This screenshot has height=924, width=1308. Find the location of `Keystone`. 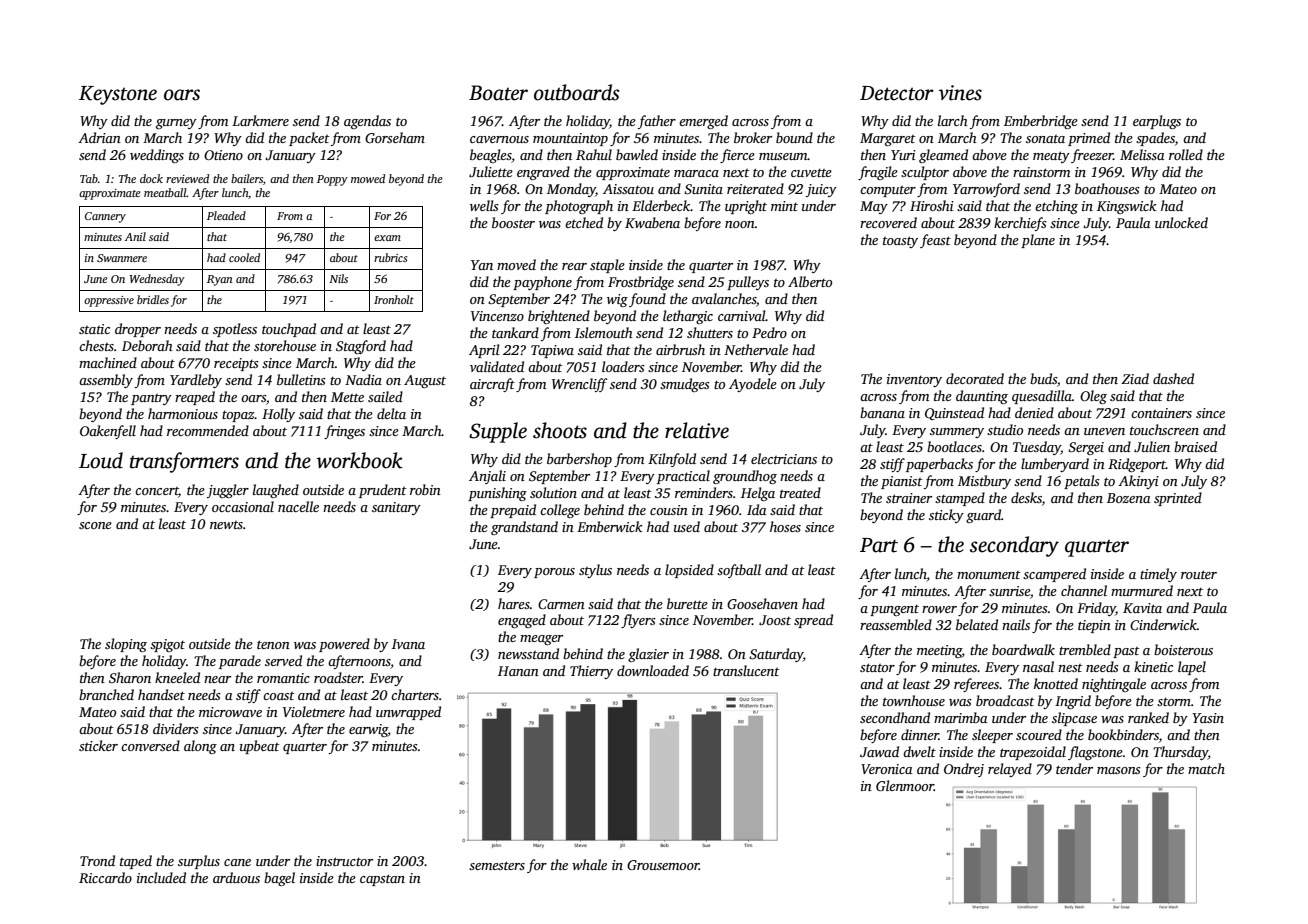

Keystone is located at coordinates (118, 95).
